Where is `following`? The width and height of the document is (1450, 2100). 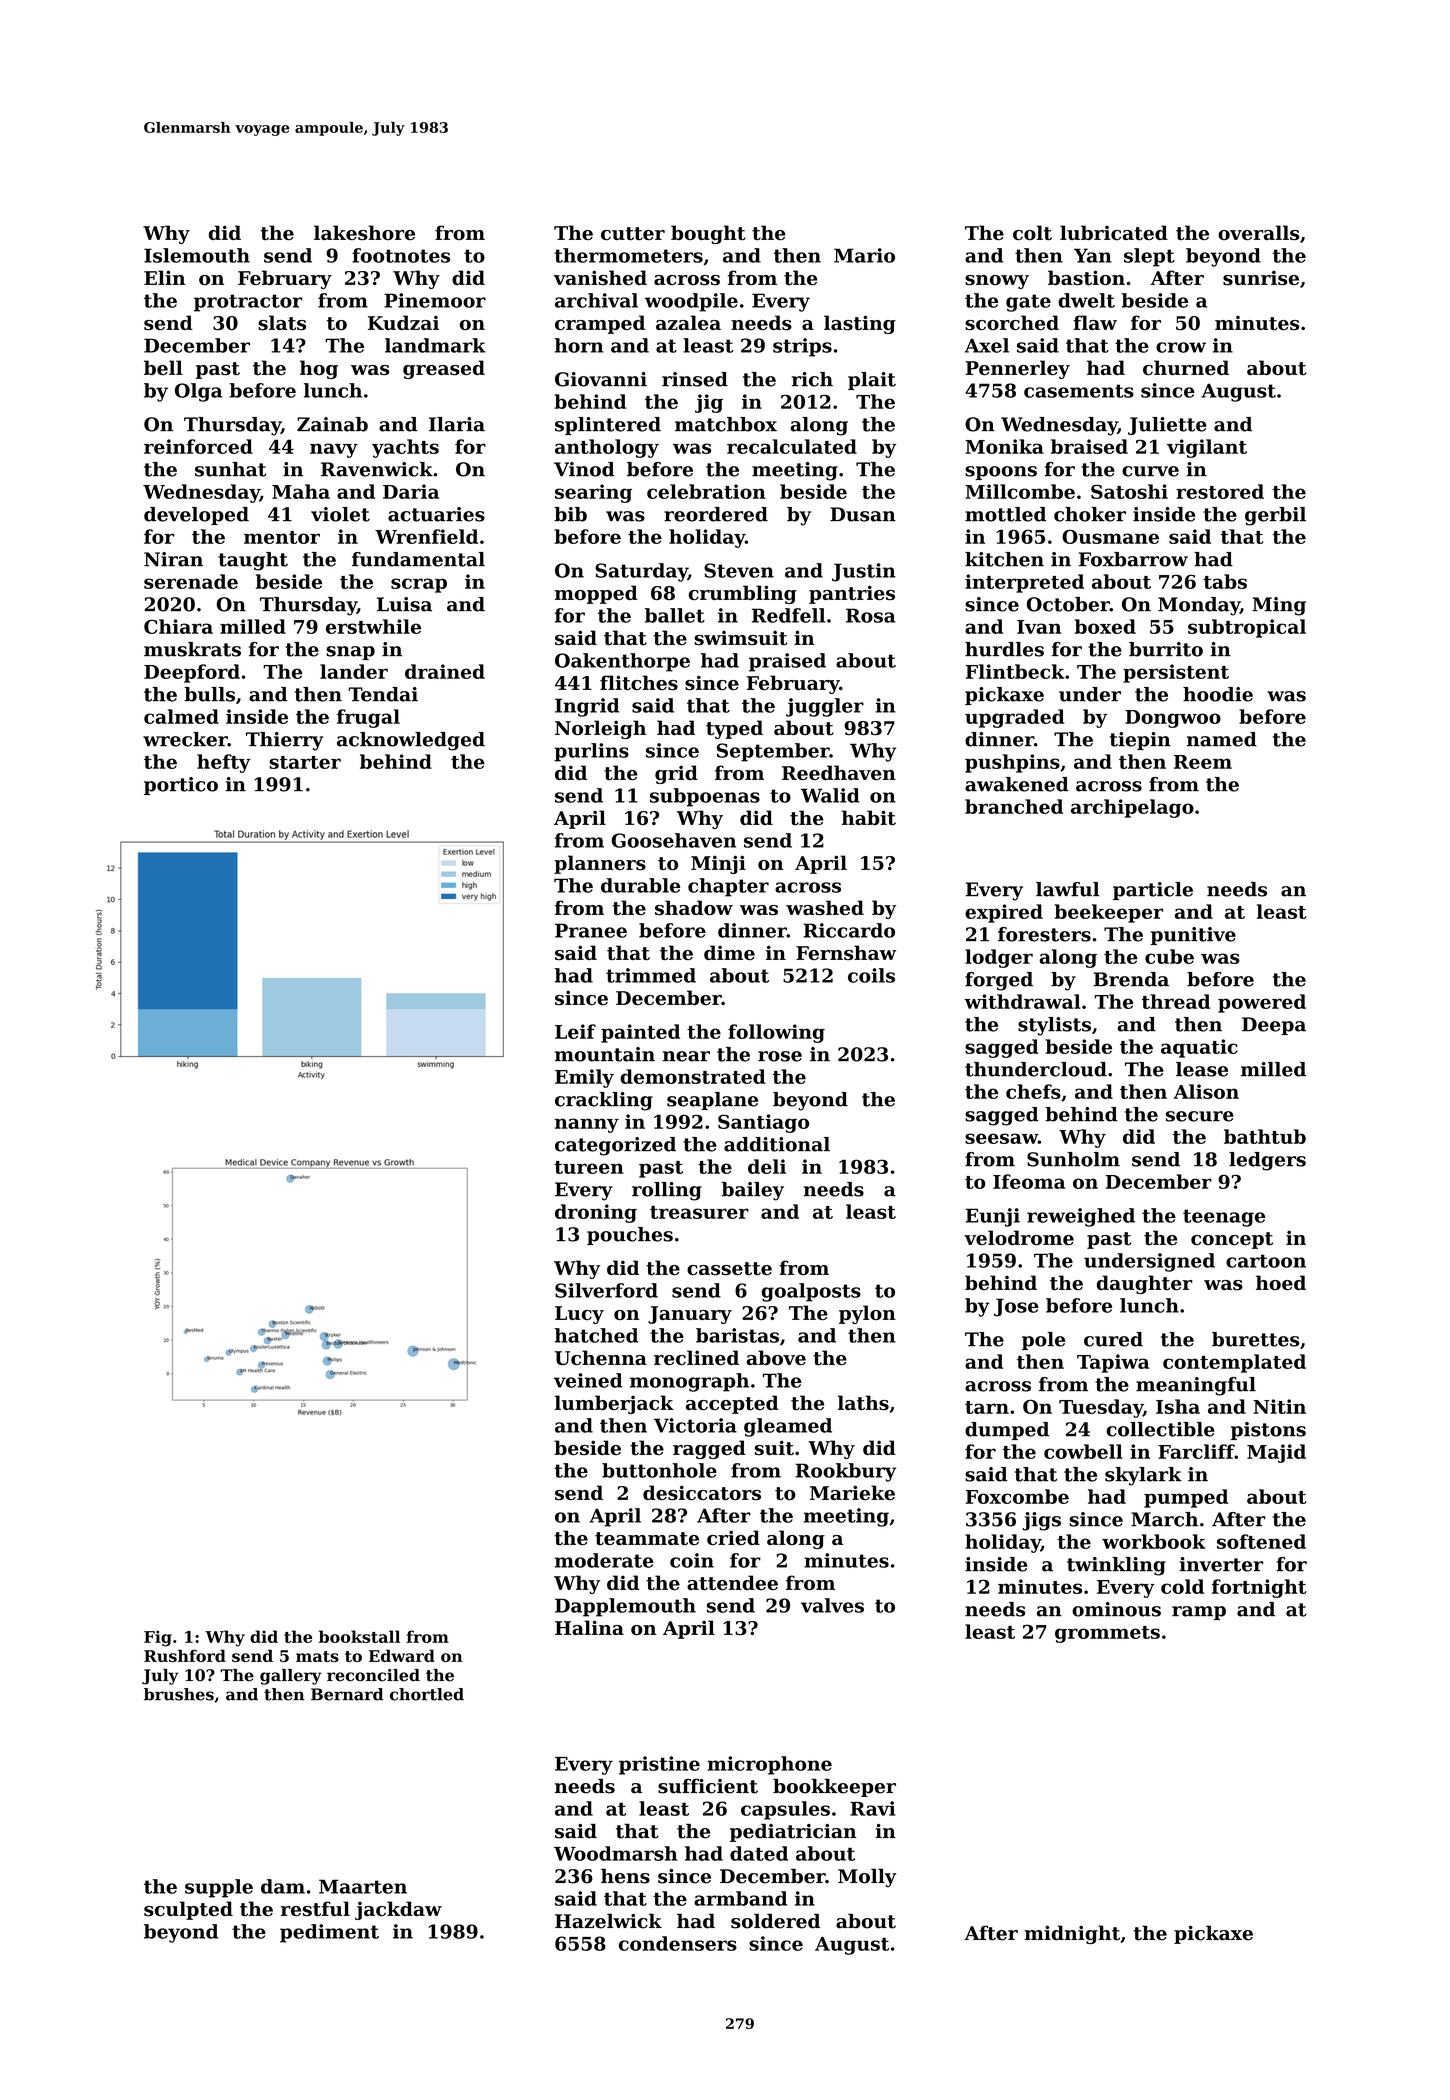
following is located at coordinates (776, 1033).
